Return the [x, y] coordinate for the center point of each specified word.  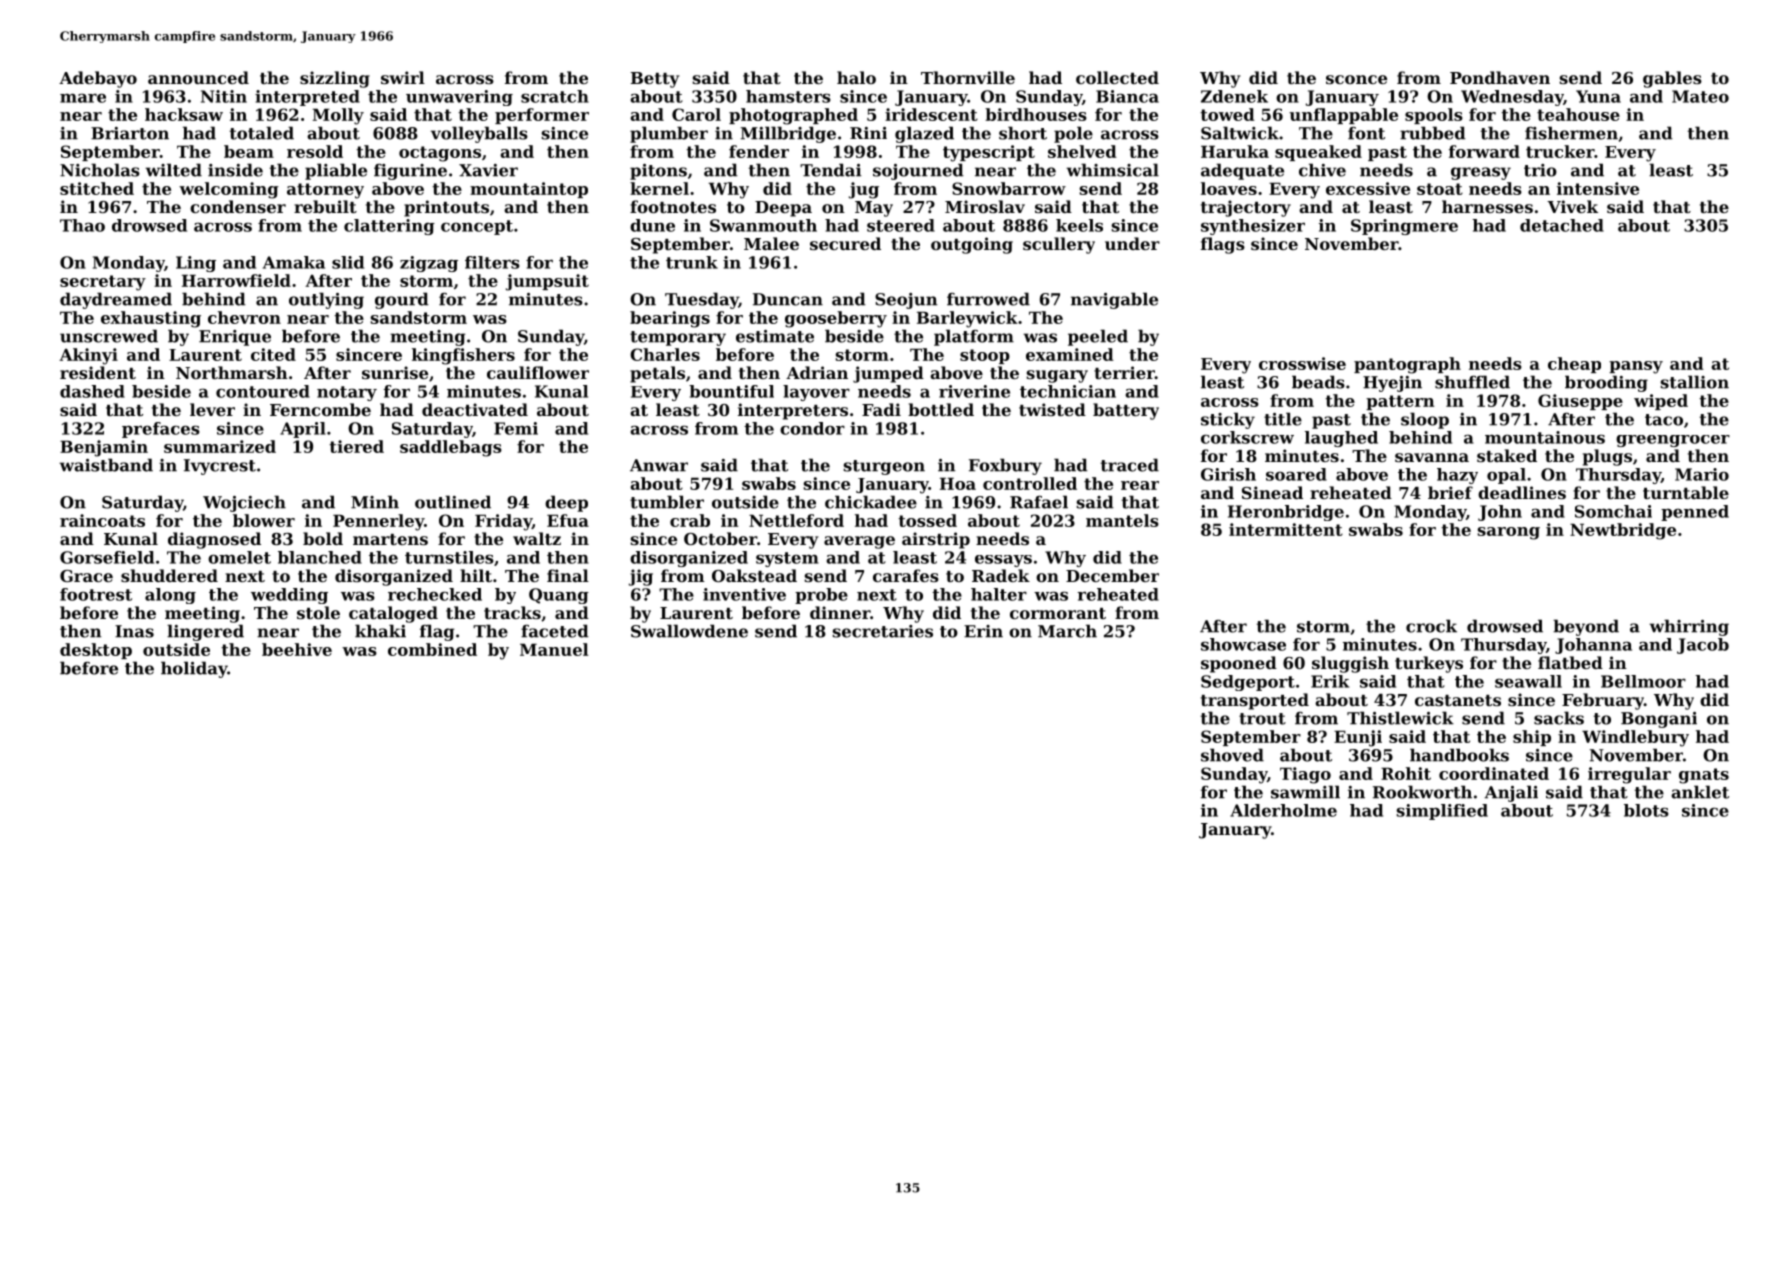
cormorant [1058, 613]
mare [83, 98]
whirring [1689, 627]
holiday [194, 669]
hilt [476, 575]
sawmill [1305, 792]
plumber [669, 134]
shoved [1232, 755]
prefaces [161, 430]
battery [1126, 411]
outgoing [972, 245]
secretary [103, 283]
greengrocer [1673, 441]
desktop [96, 651]
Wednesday [1512, 98]
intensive [1598, 188]
